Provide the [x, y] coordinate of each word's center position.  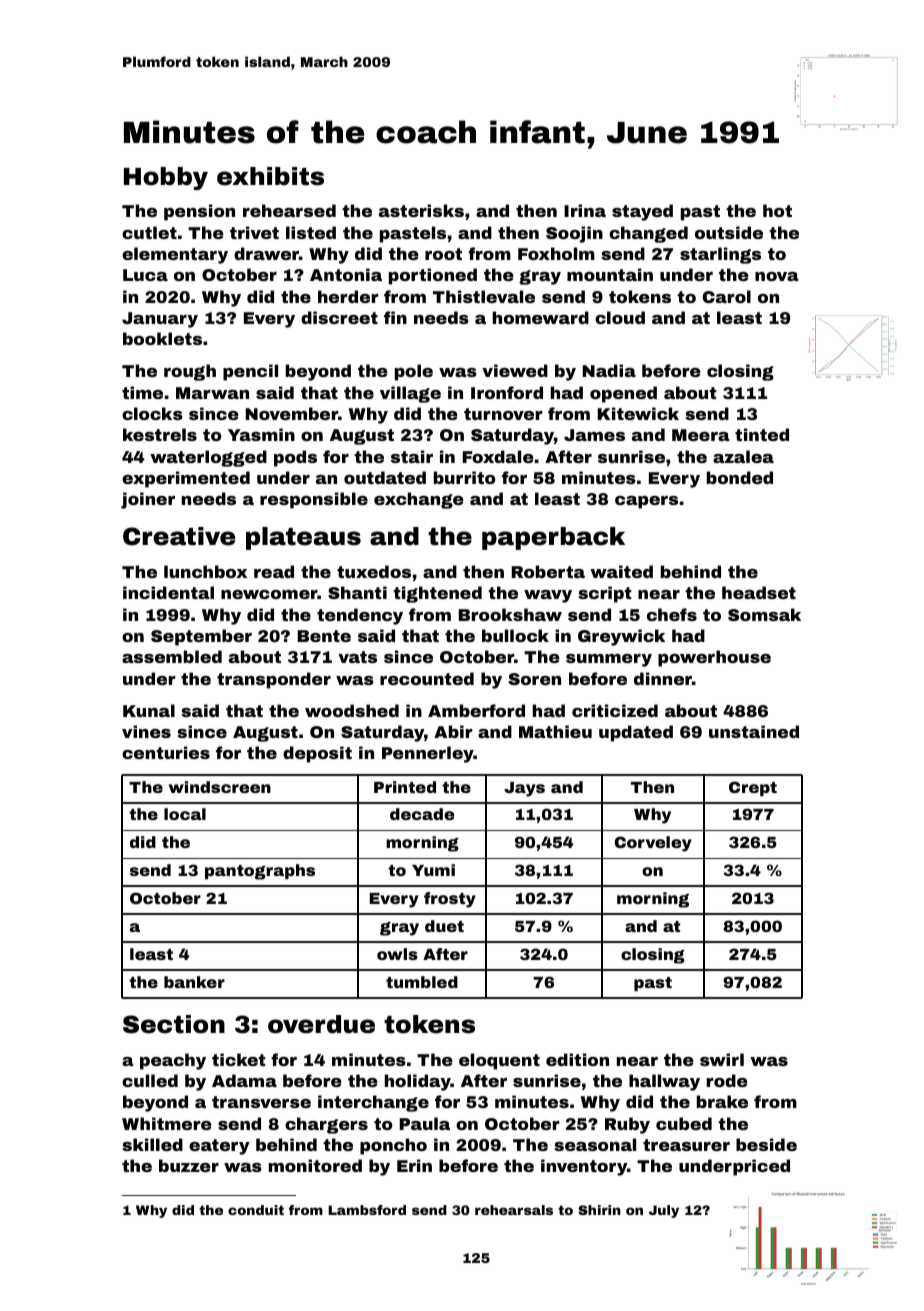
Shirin [599, 1210]
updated [636, 733]
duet [444, 926]
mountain [610, 274]
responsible [314, 500]
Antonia [346, 274]
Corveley [653, 844]
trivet [254, 232]
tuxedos [374, 571]
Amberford [476, 710]
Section [174, 1024]
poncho [393, 1146]
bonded [740, 477]
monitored [315, 1165]
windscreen [220, 787]
